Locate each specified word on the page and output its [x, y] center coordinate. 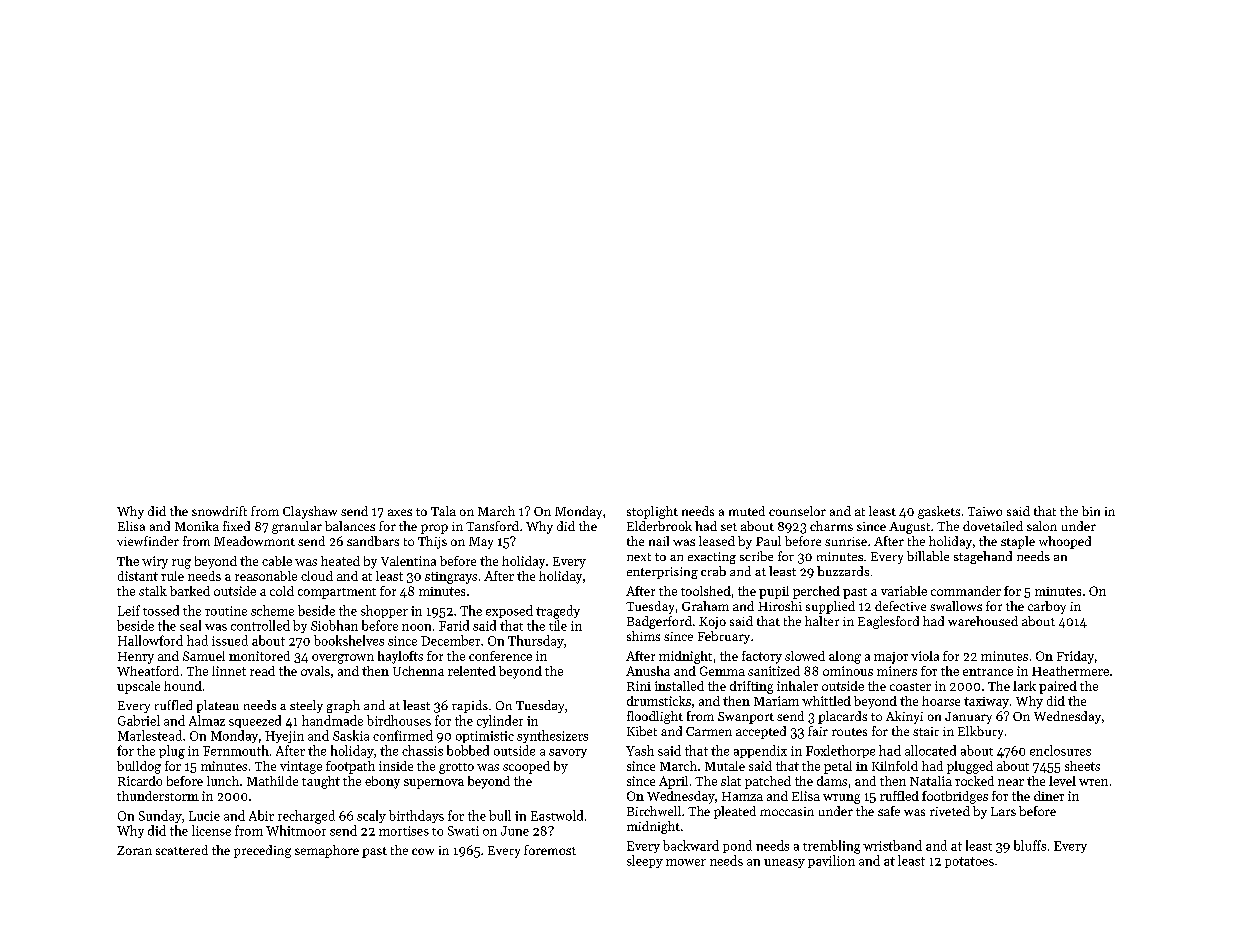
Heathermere [1070, 671]
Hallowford [150, 640]
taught [321, 782]
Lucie [204, 816]
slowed [805, 656]
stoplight [652, 512]
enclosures [1060, 750]
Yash [640, 750]
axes [400, 512]
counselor [797, 511]
